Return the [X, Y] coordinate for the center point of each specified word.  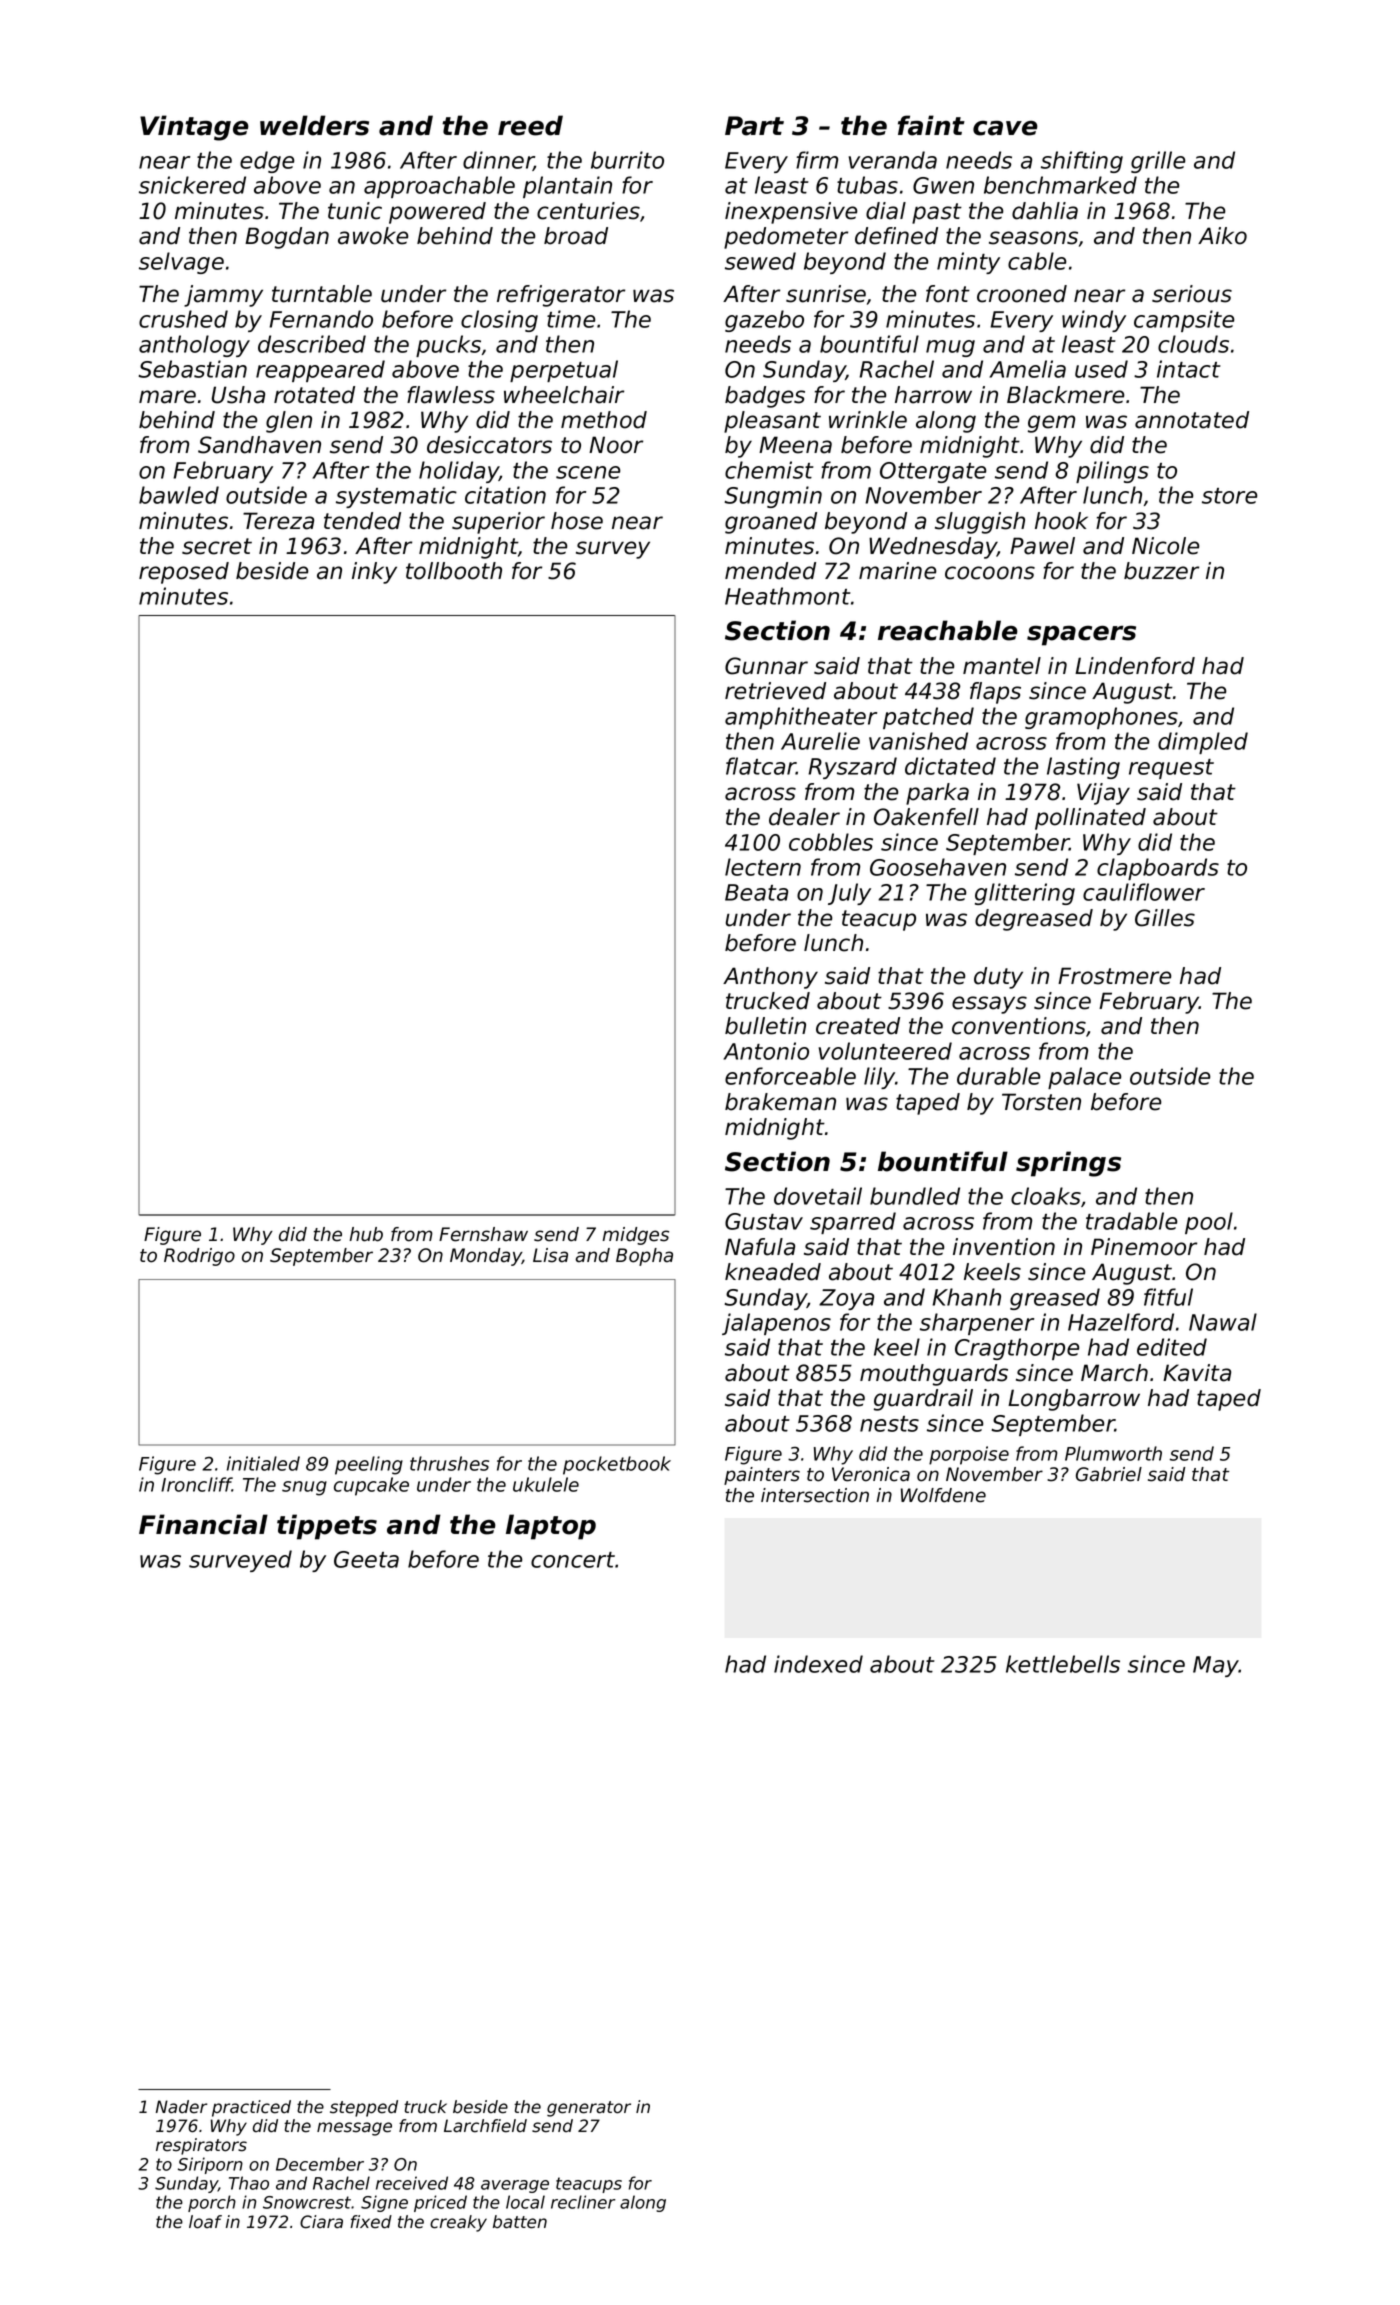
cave [1005, 128]
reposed [184, 573]
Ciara [321, 2222]
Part [754, 126]
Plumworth [1113, 1453]
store [1229, 496]
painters [762, 1476]
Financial [203, 1524]
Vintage [194, 128]
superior [498, 523]
